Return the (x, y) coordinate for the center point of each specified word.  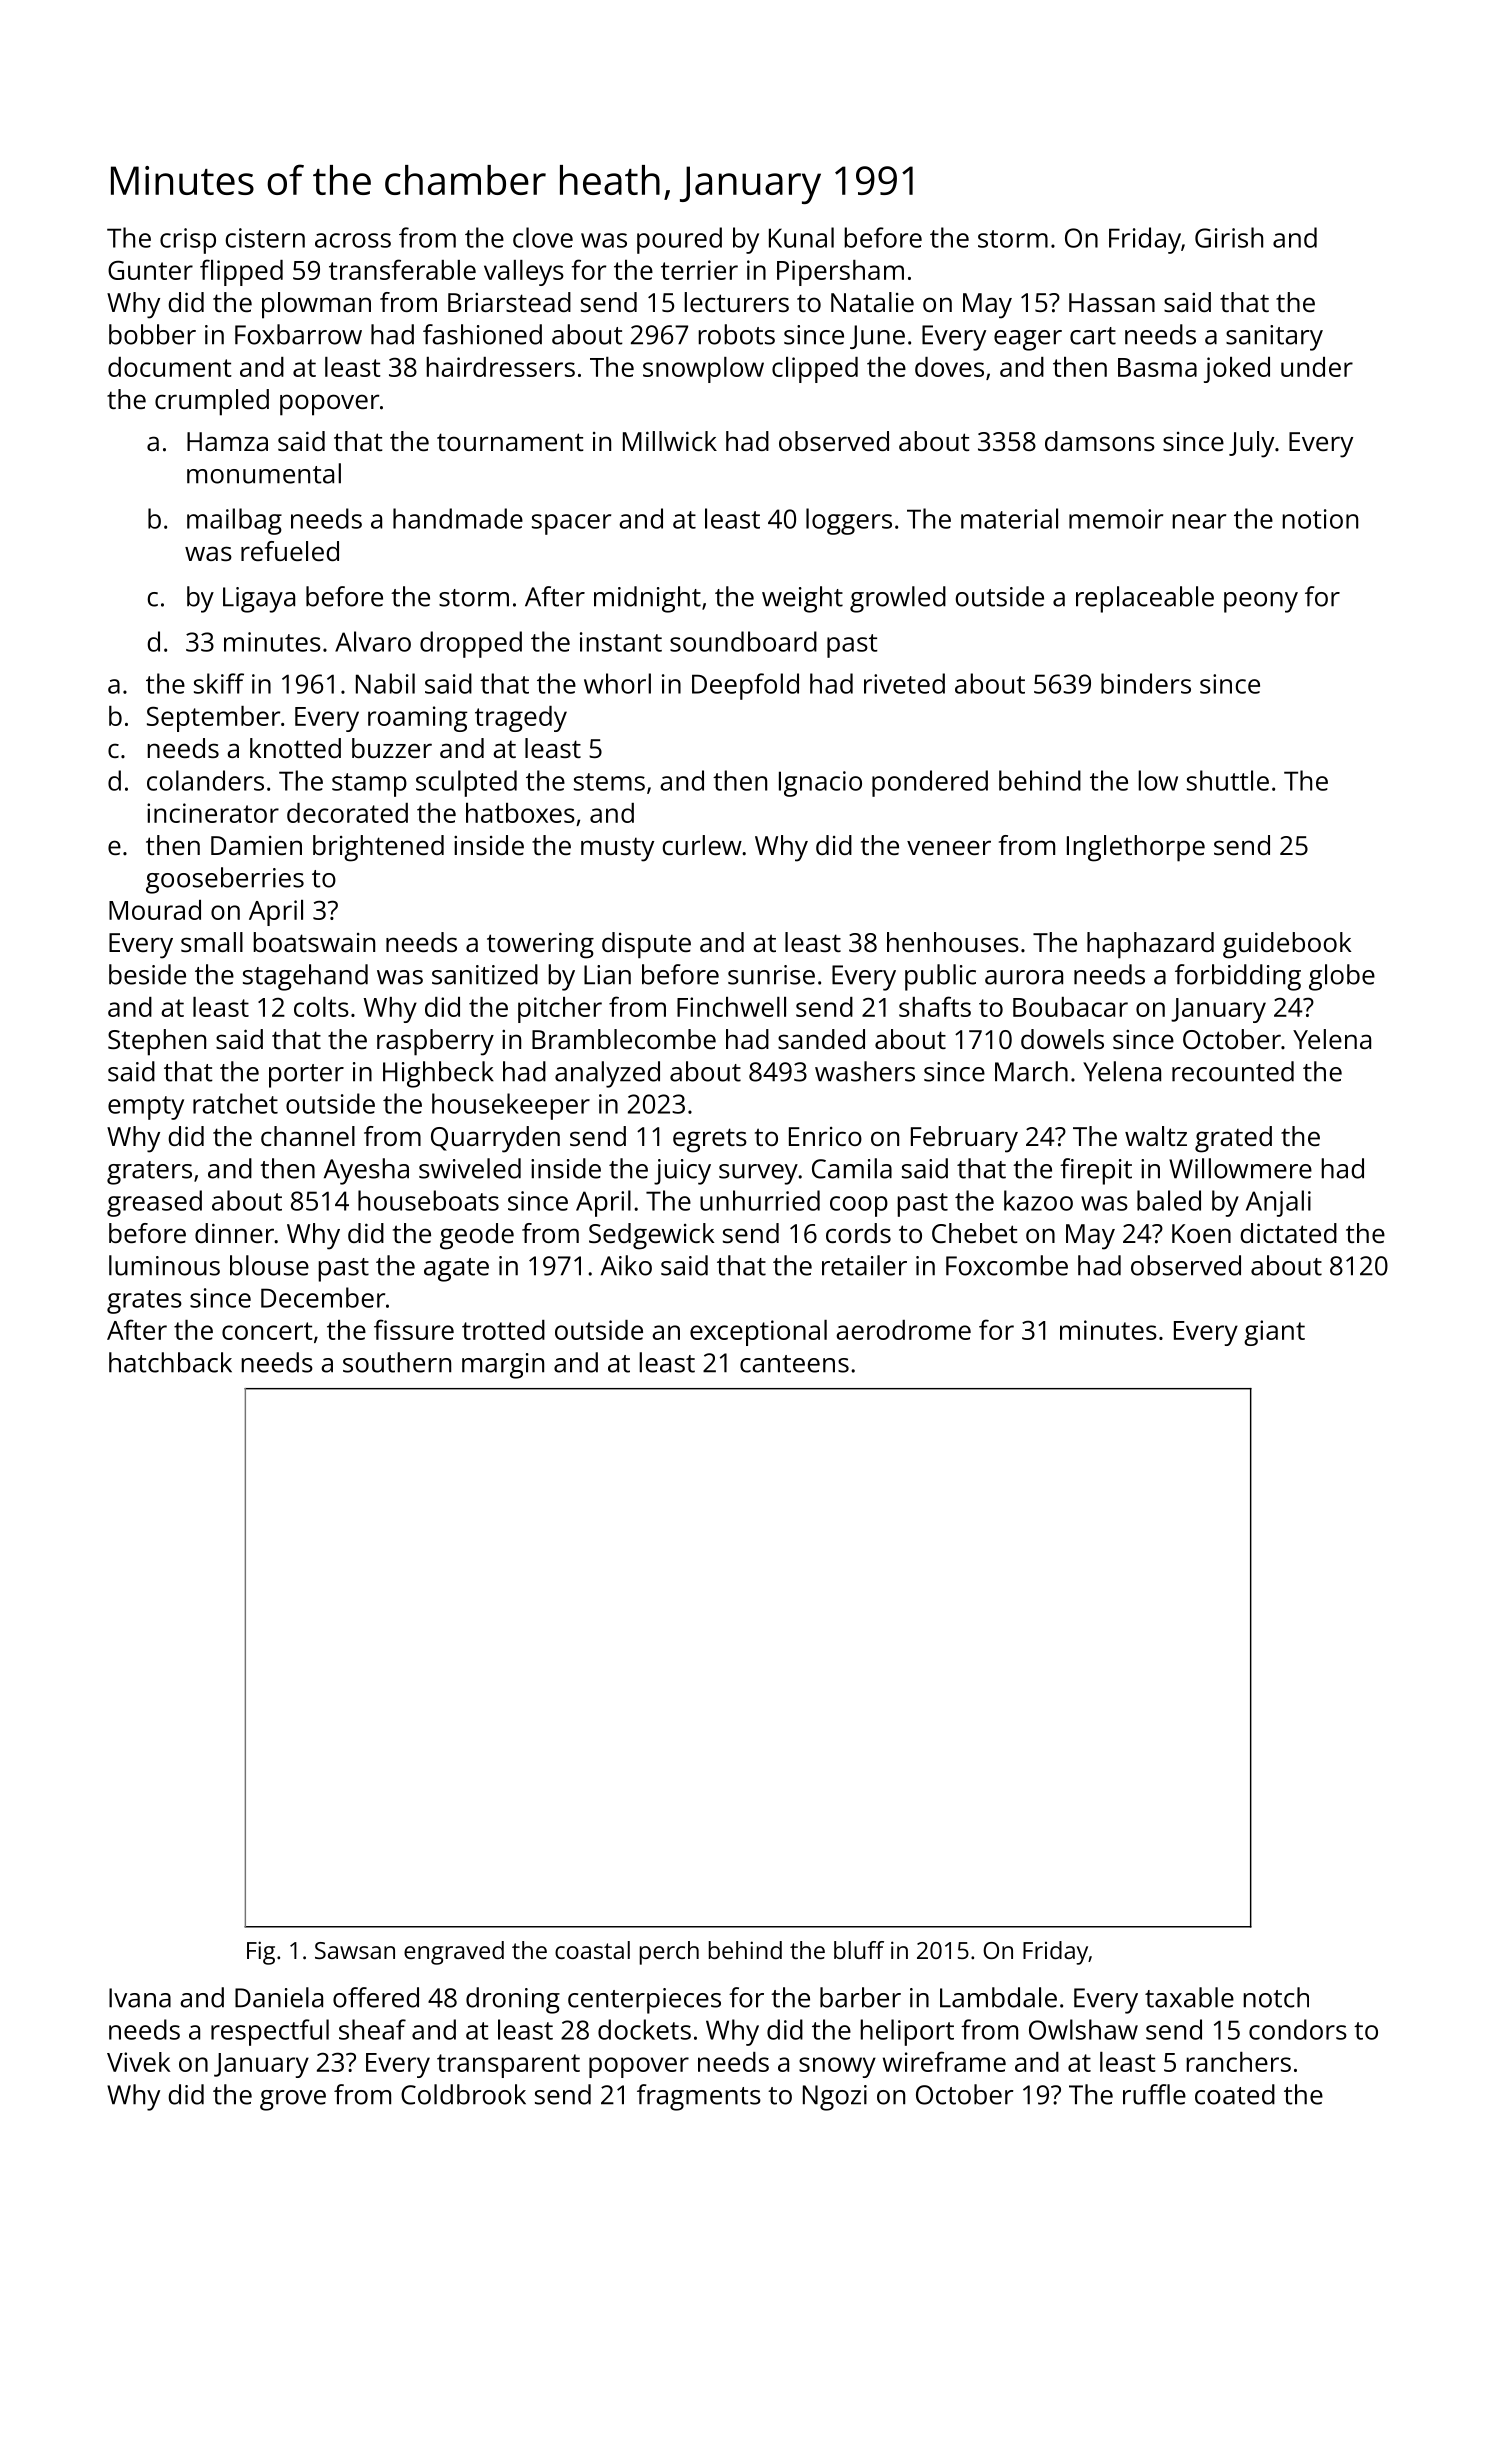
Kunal (801, 237)
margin (503, 1366)
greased (154, 1203)
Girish (1229, 237)
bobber (152, 334)
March (1031, 1071)
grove (293, 2100)
